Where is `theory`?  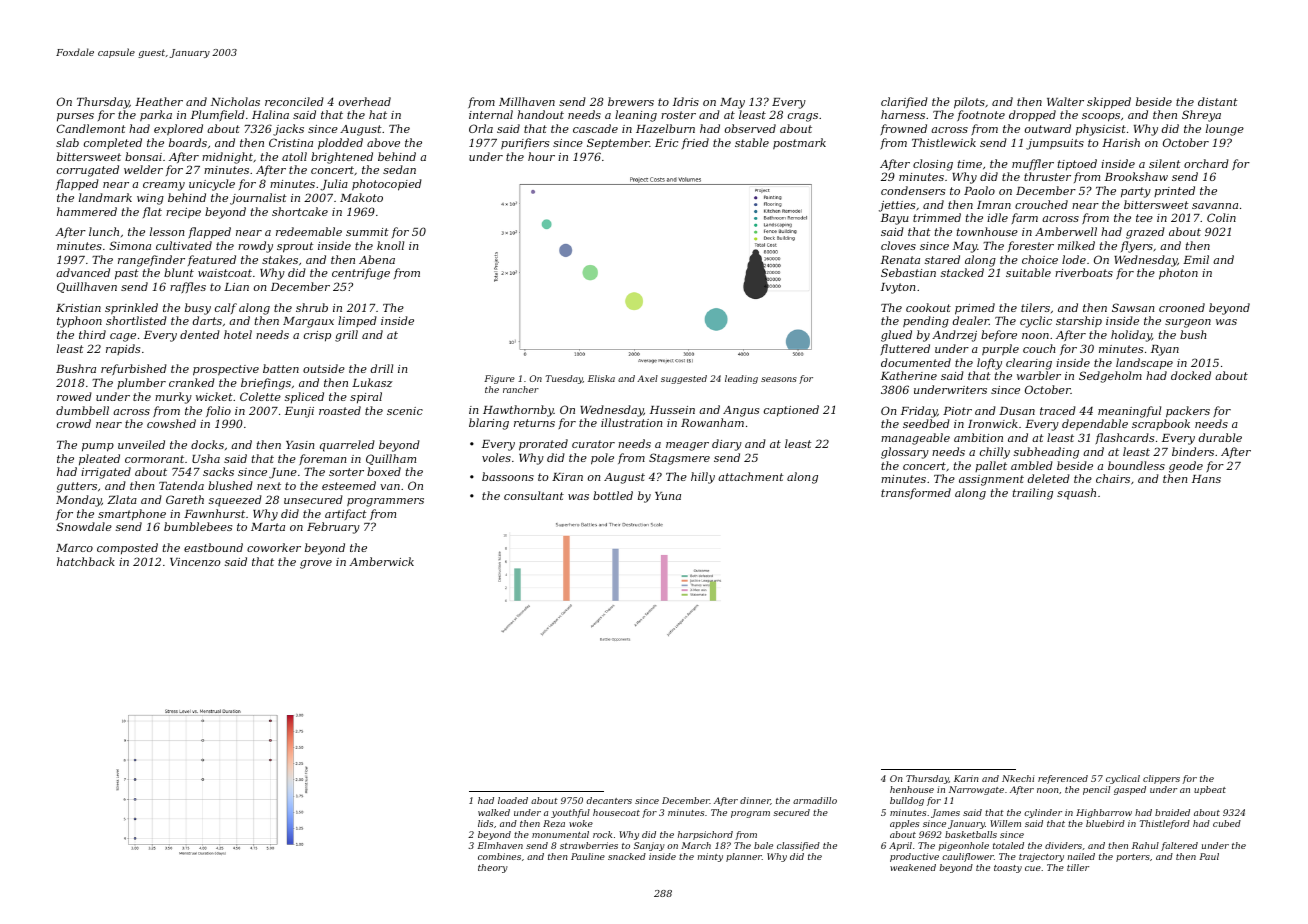 theory is located at coordinates (493, 868).
